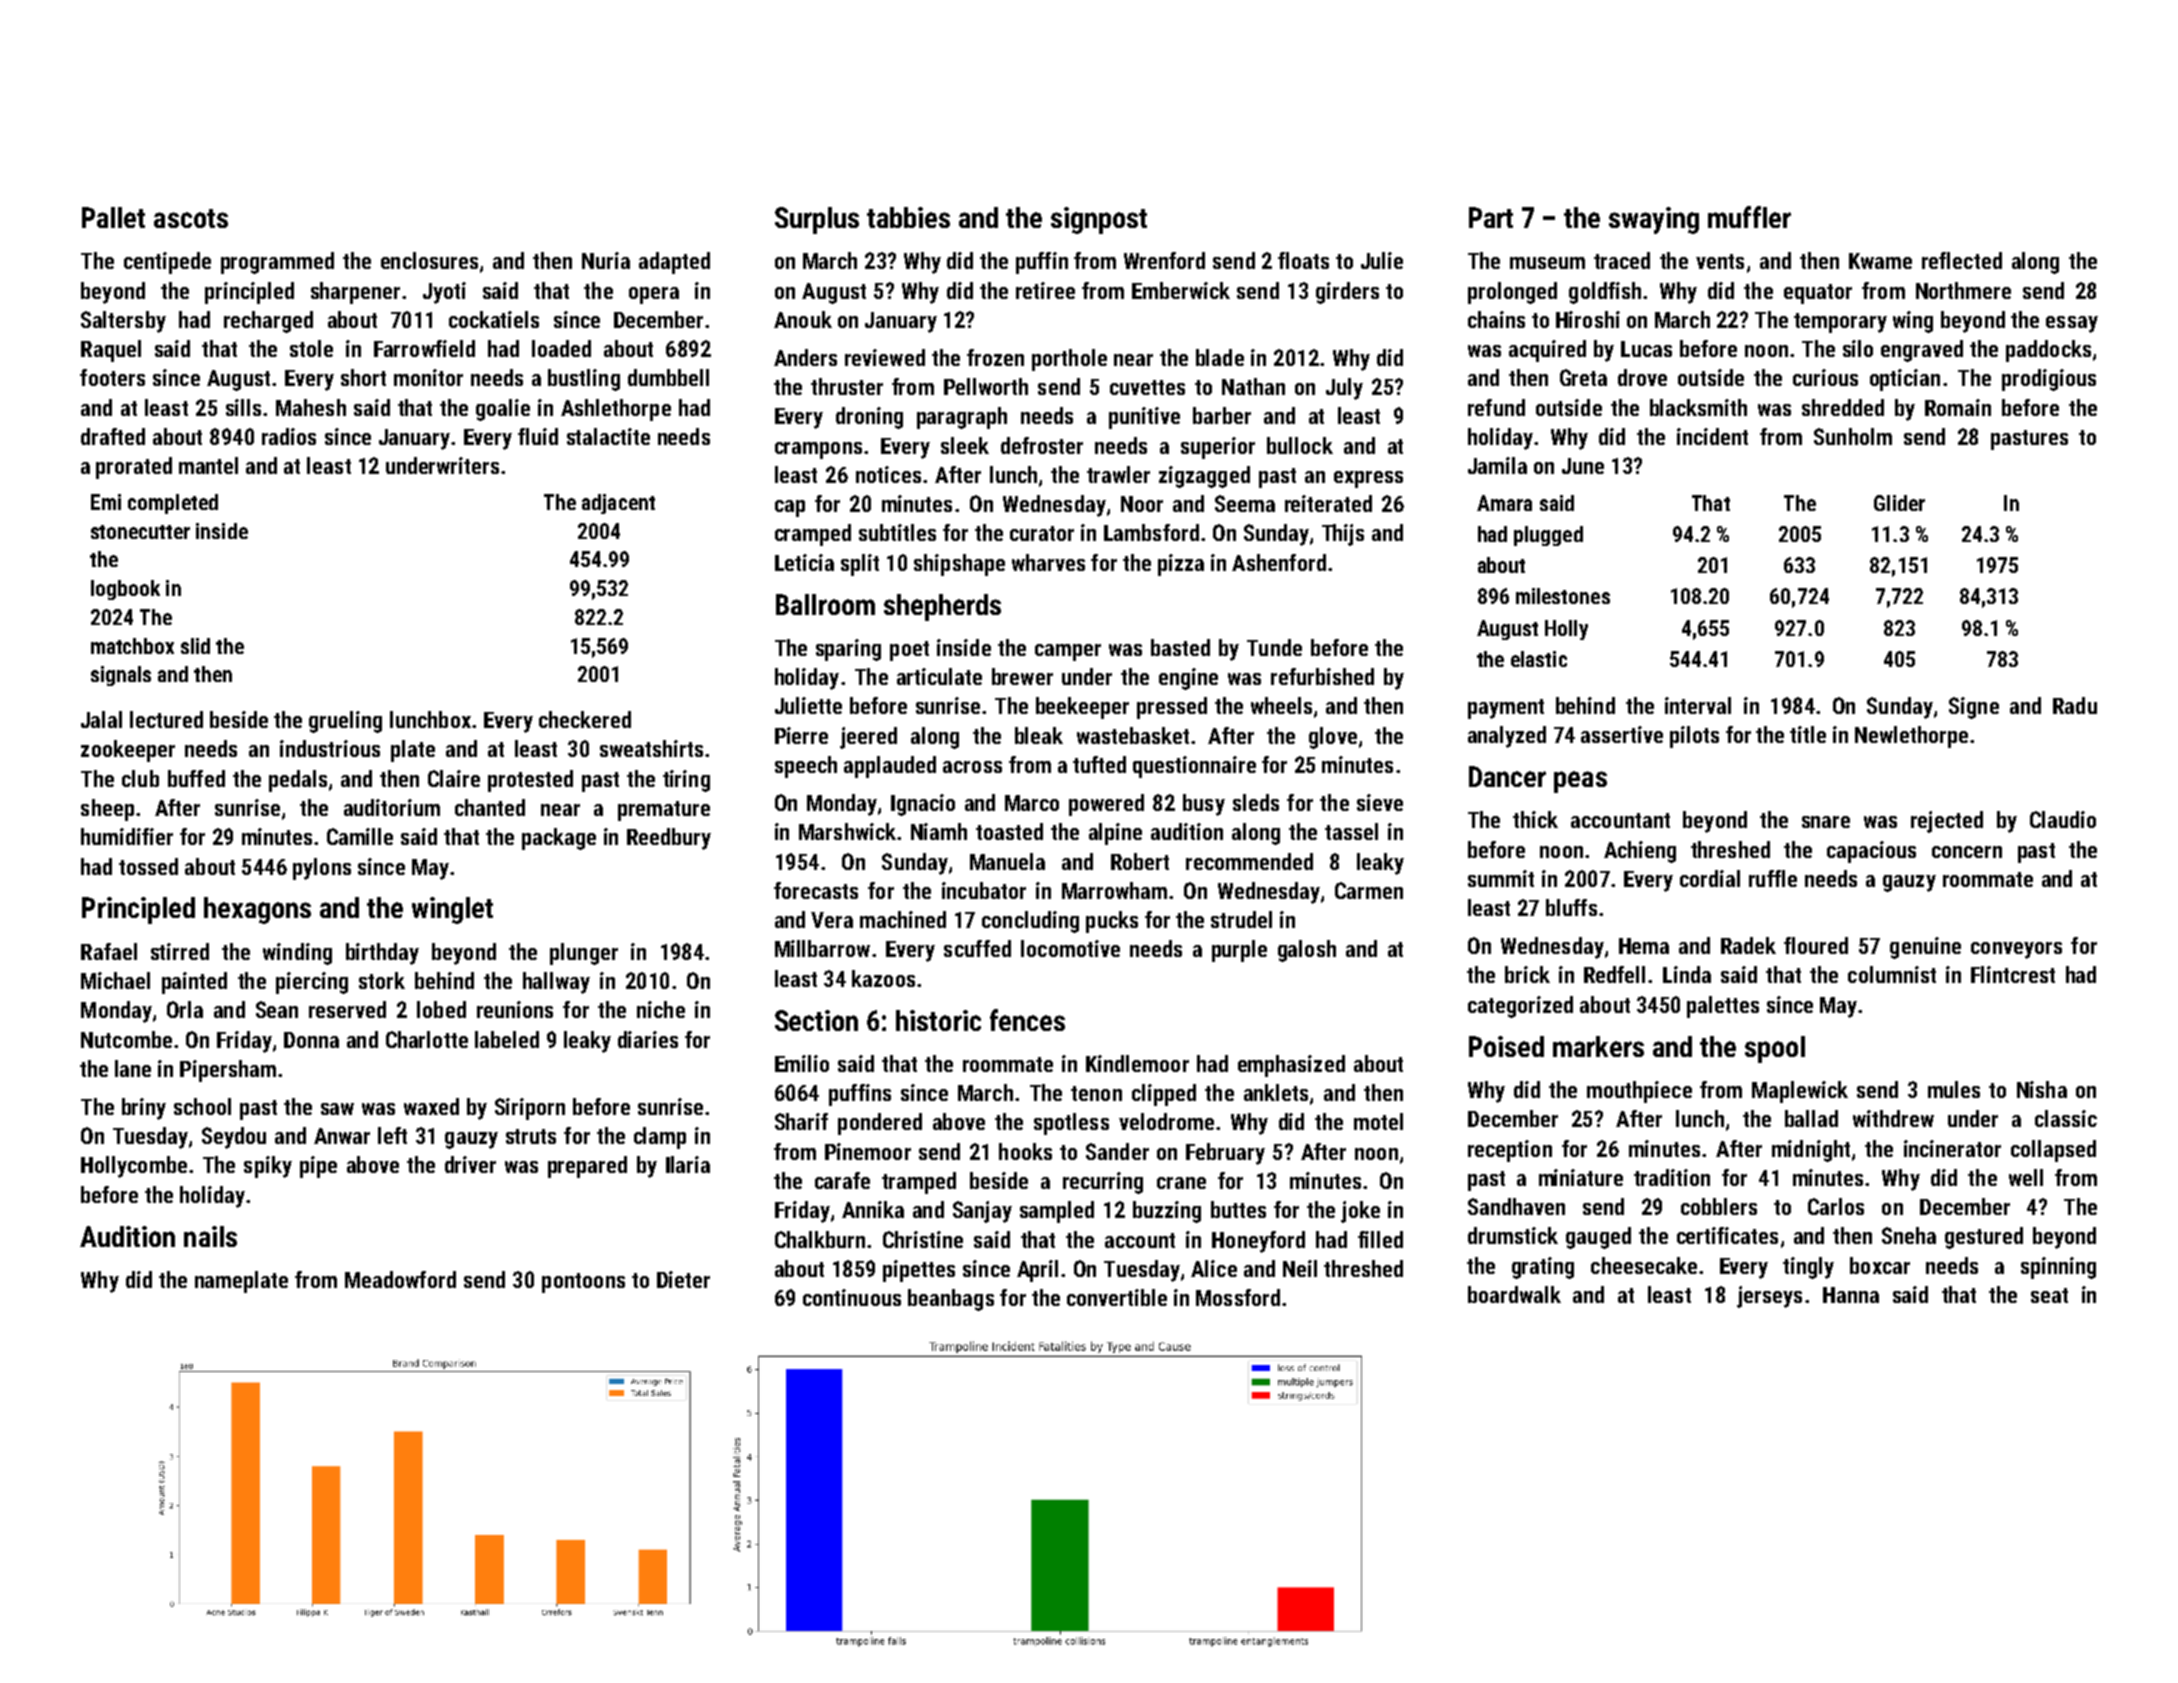 This document has width=2178, height=1683. Describe the element at coordinates (1222, 415) in the document. I see `barber` at that location.
